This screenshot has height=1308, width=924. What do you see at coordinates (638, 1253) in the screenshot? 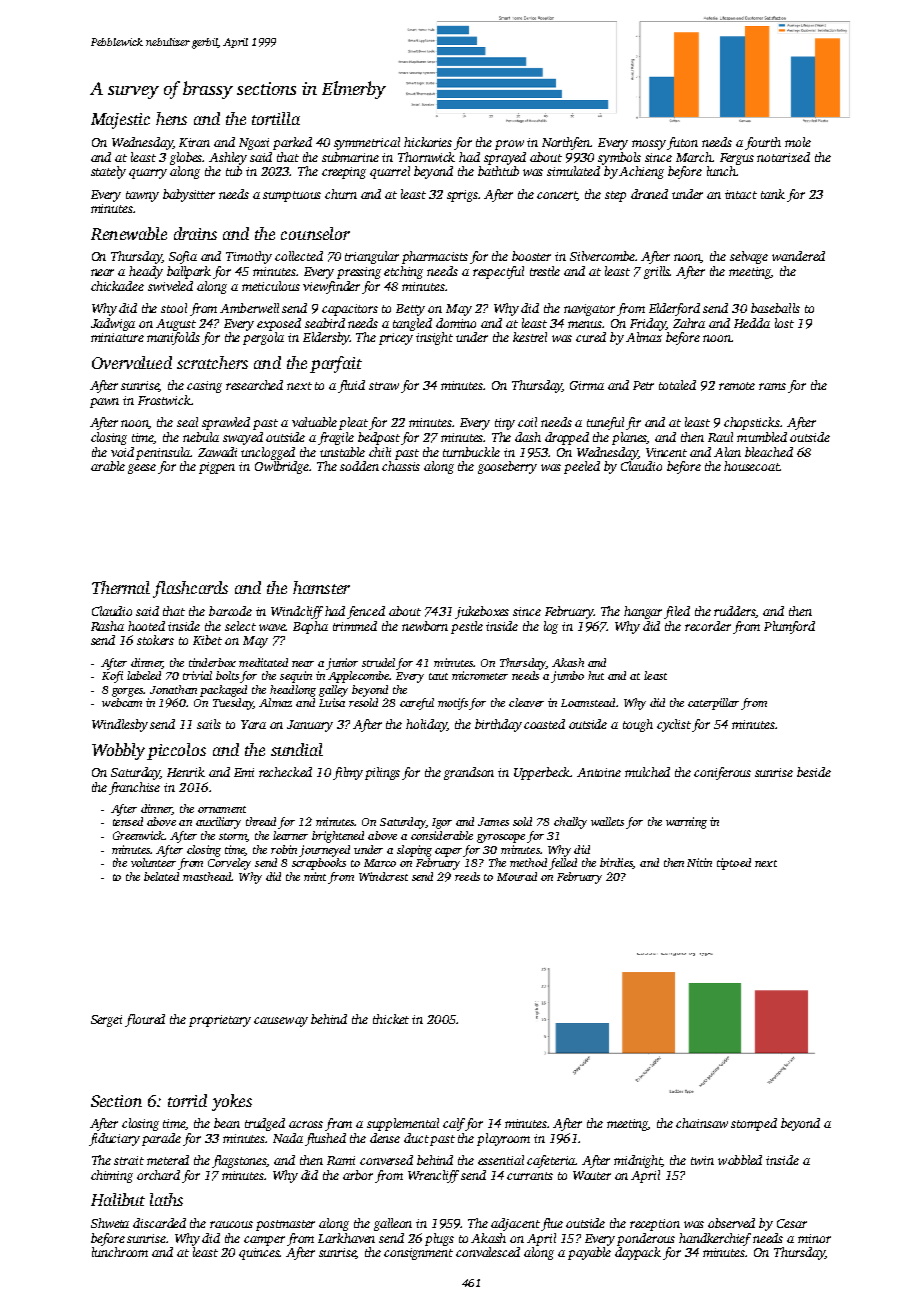
I see `daypack` at bounding box center [638, 1253].
